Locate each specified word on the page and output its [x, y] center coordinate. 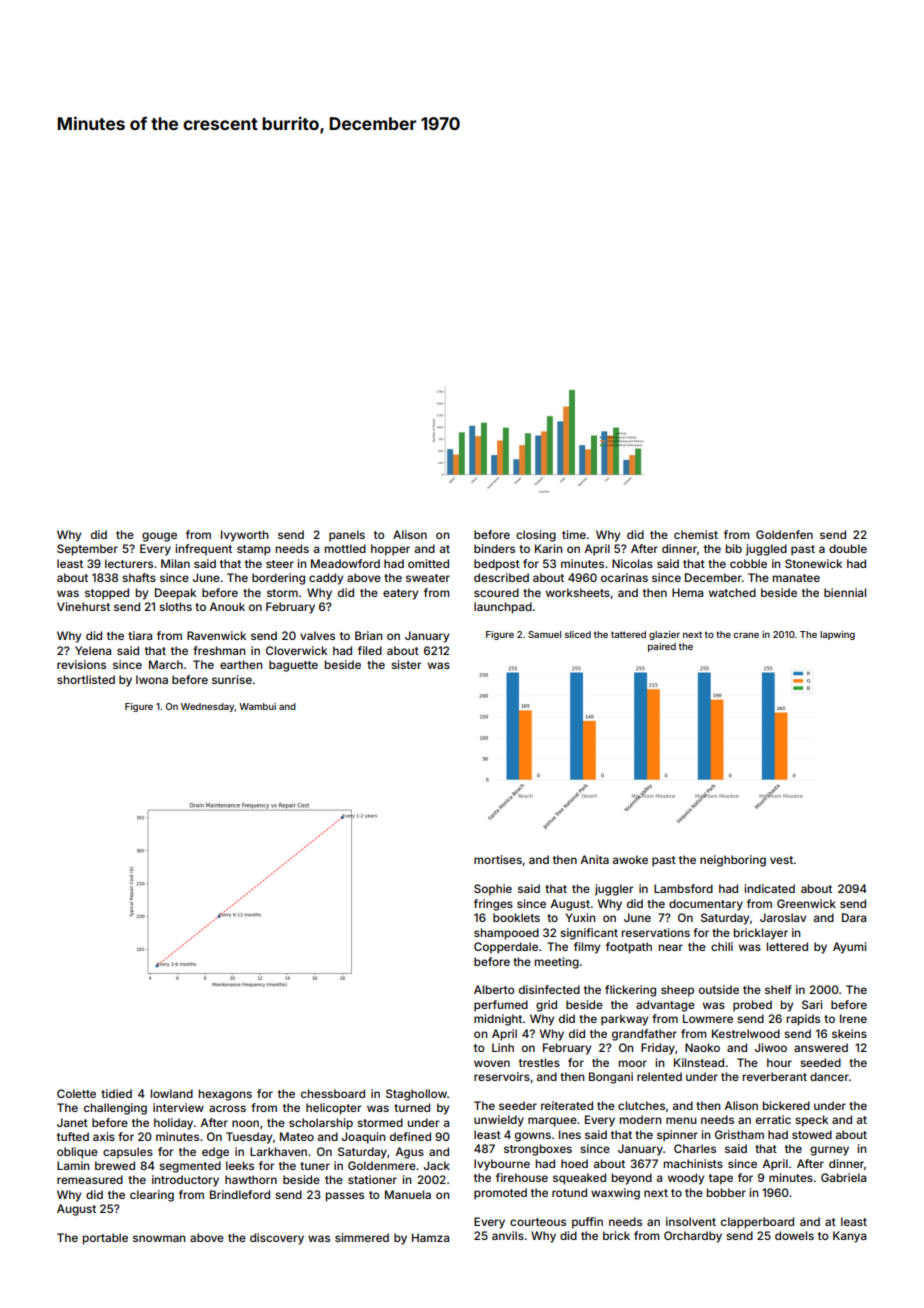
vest [782, 860]
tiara [140, 635]
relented [659, 1076]
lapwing [837, 635]
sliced [578, 634]
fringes [493, 905]
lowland [172, 1093]
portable [105, 1239]
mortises [498, 859]
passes [345, 1197]
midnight [498, 1020]
